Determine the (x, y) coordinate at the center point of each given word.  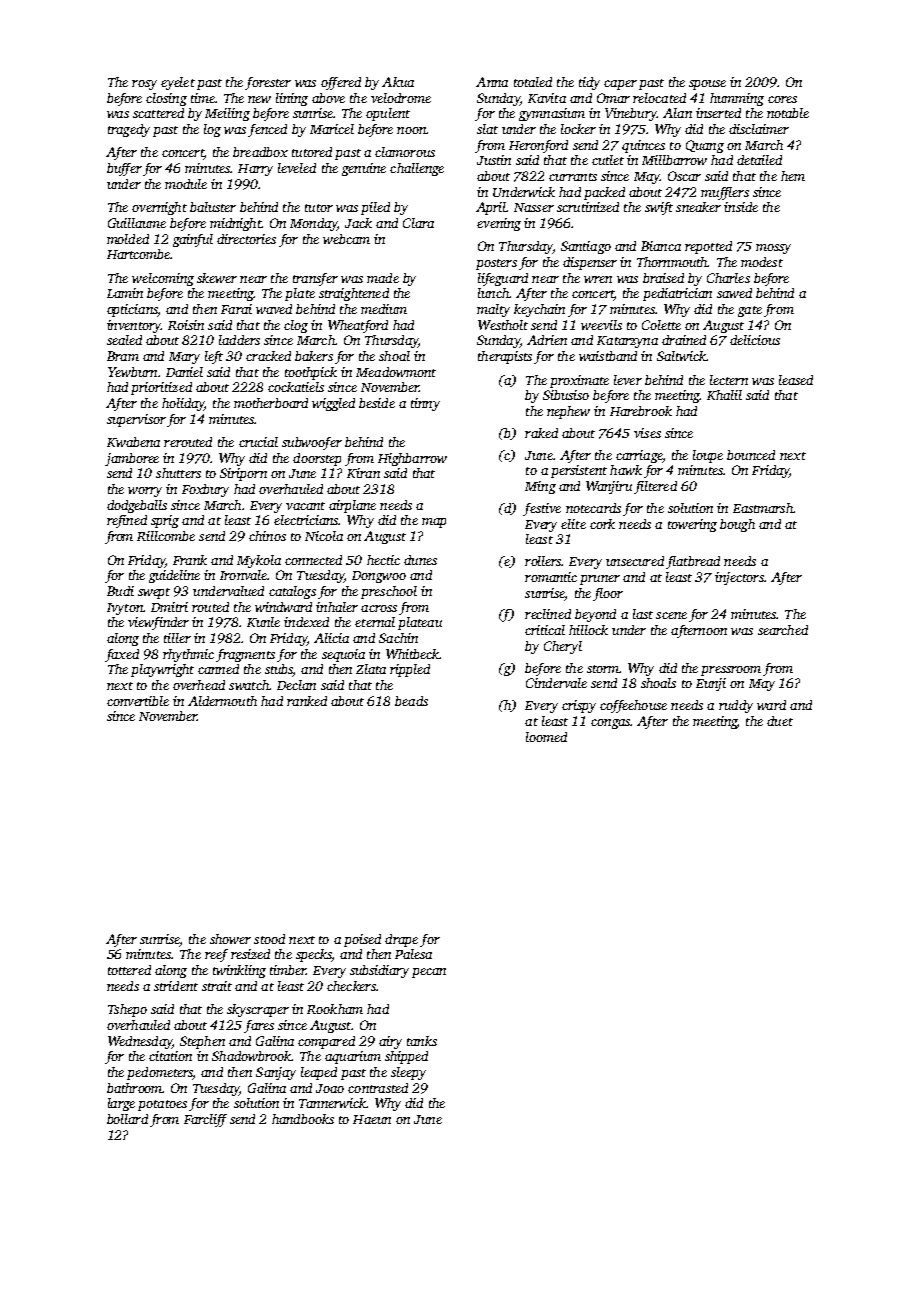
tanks (422, 1041)
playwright (162, 670)
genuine (364, 169)
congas (610, 724)
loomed (546, 737)
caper (620, 85)
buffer (124, 169)
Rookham (335, 1009)
